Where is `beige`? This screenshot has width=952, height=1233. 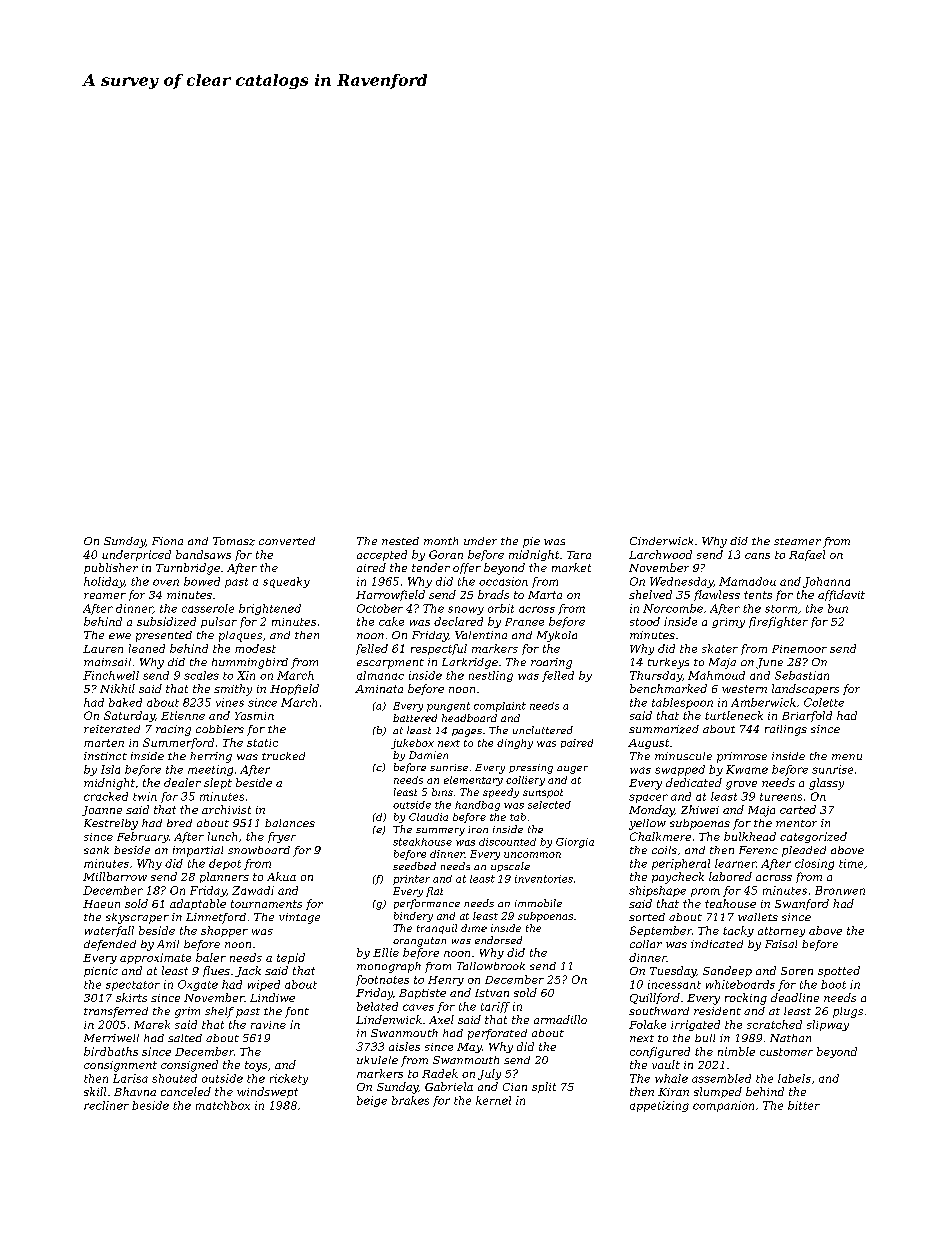 beige is located at coordinates (372, 1101).
